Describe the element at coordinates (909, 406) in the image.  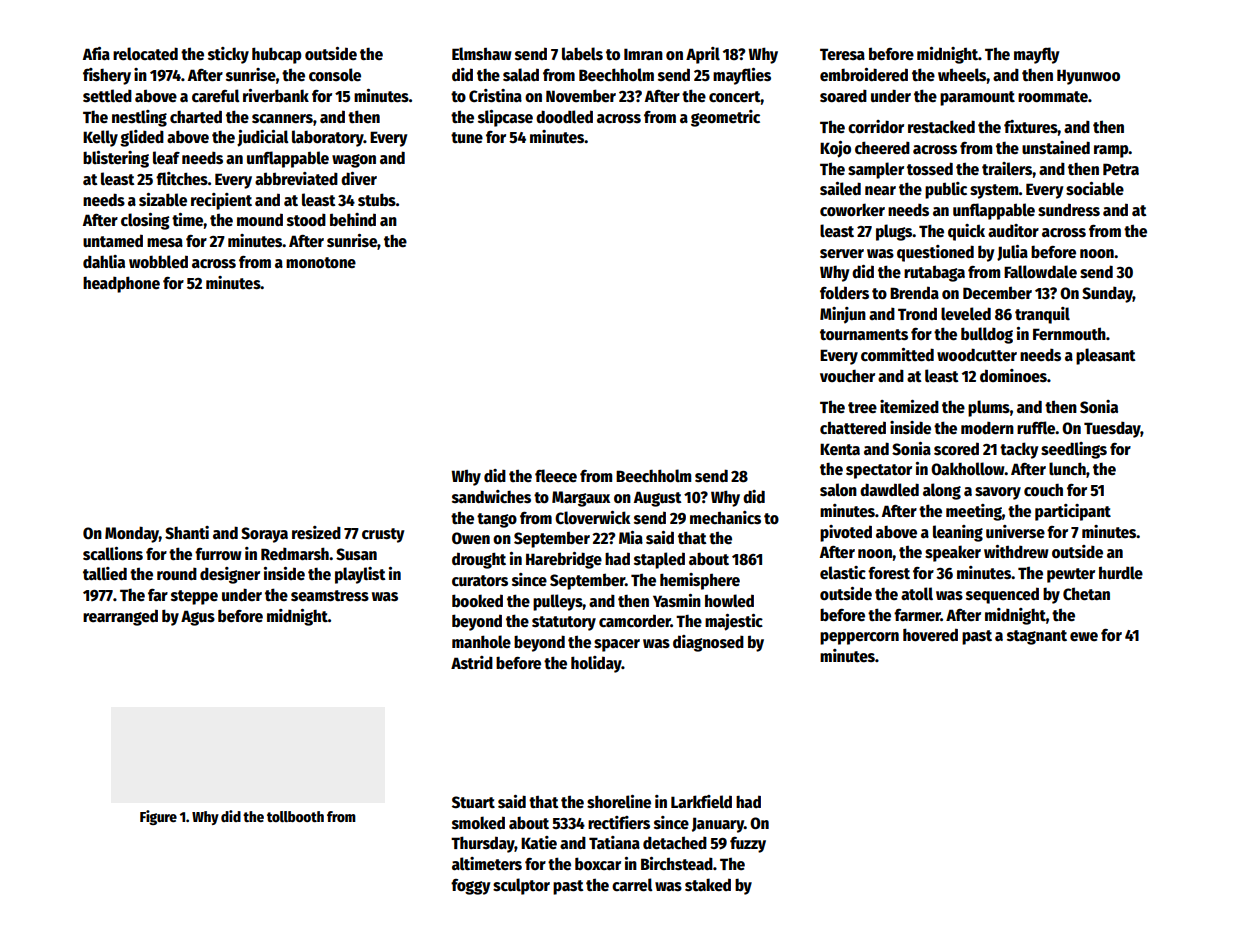
I see `itemized` at that location.
